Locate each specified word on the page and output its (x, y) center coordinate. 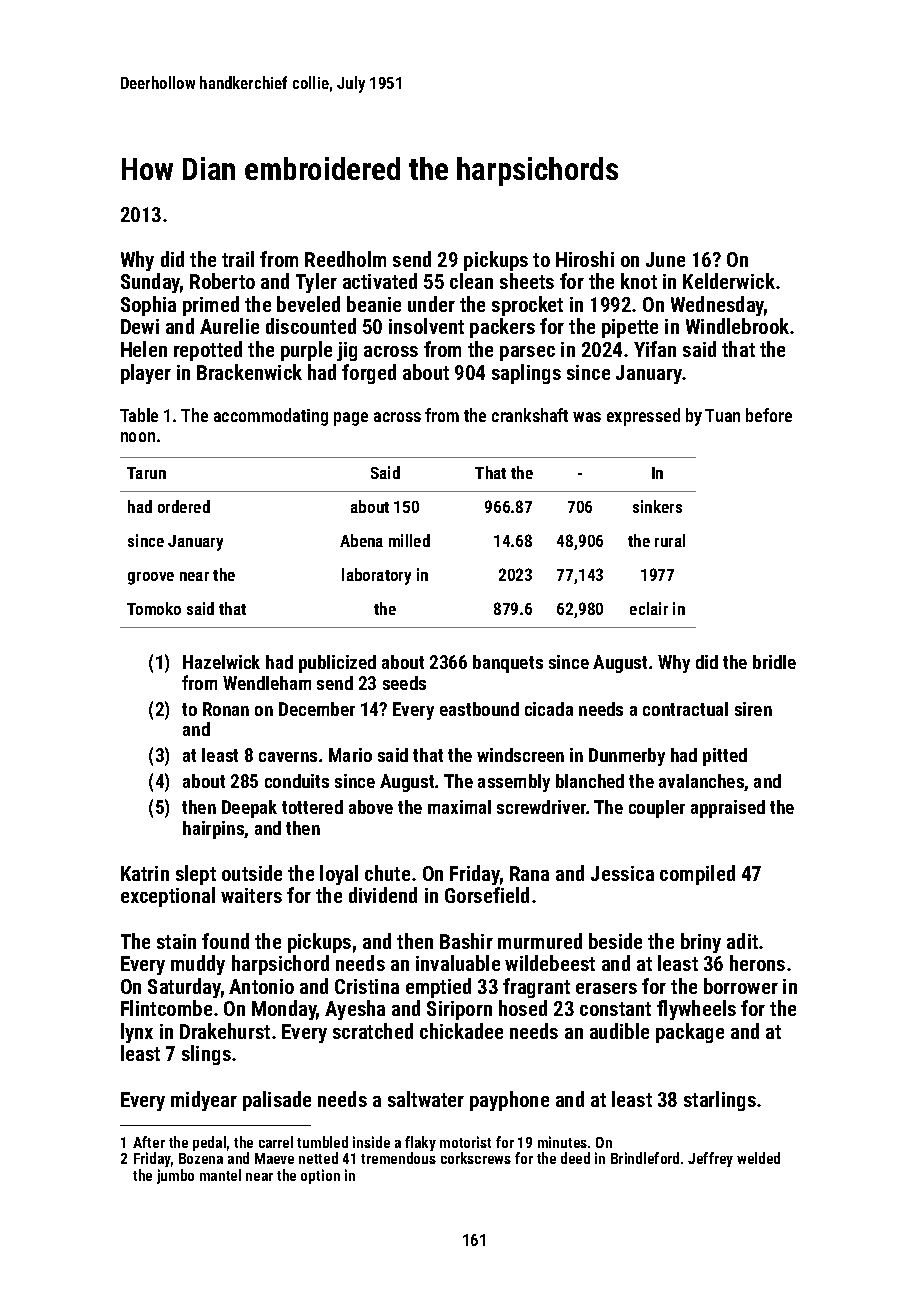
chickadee (461, 1031)
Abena (361, 540)
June (665, 259)
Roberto (222, 281)
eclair (649, 608)
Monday (284, 1010)
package (690, 1033)
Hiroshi (585, 259)
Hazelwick (221, 662)
